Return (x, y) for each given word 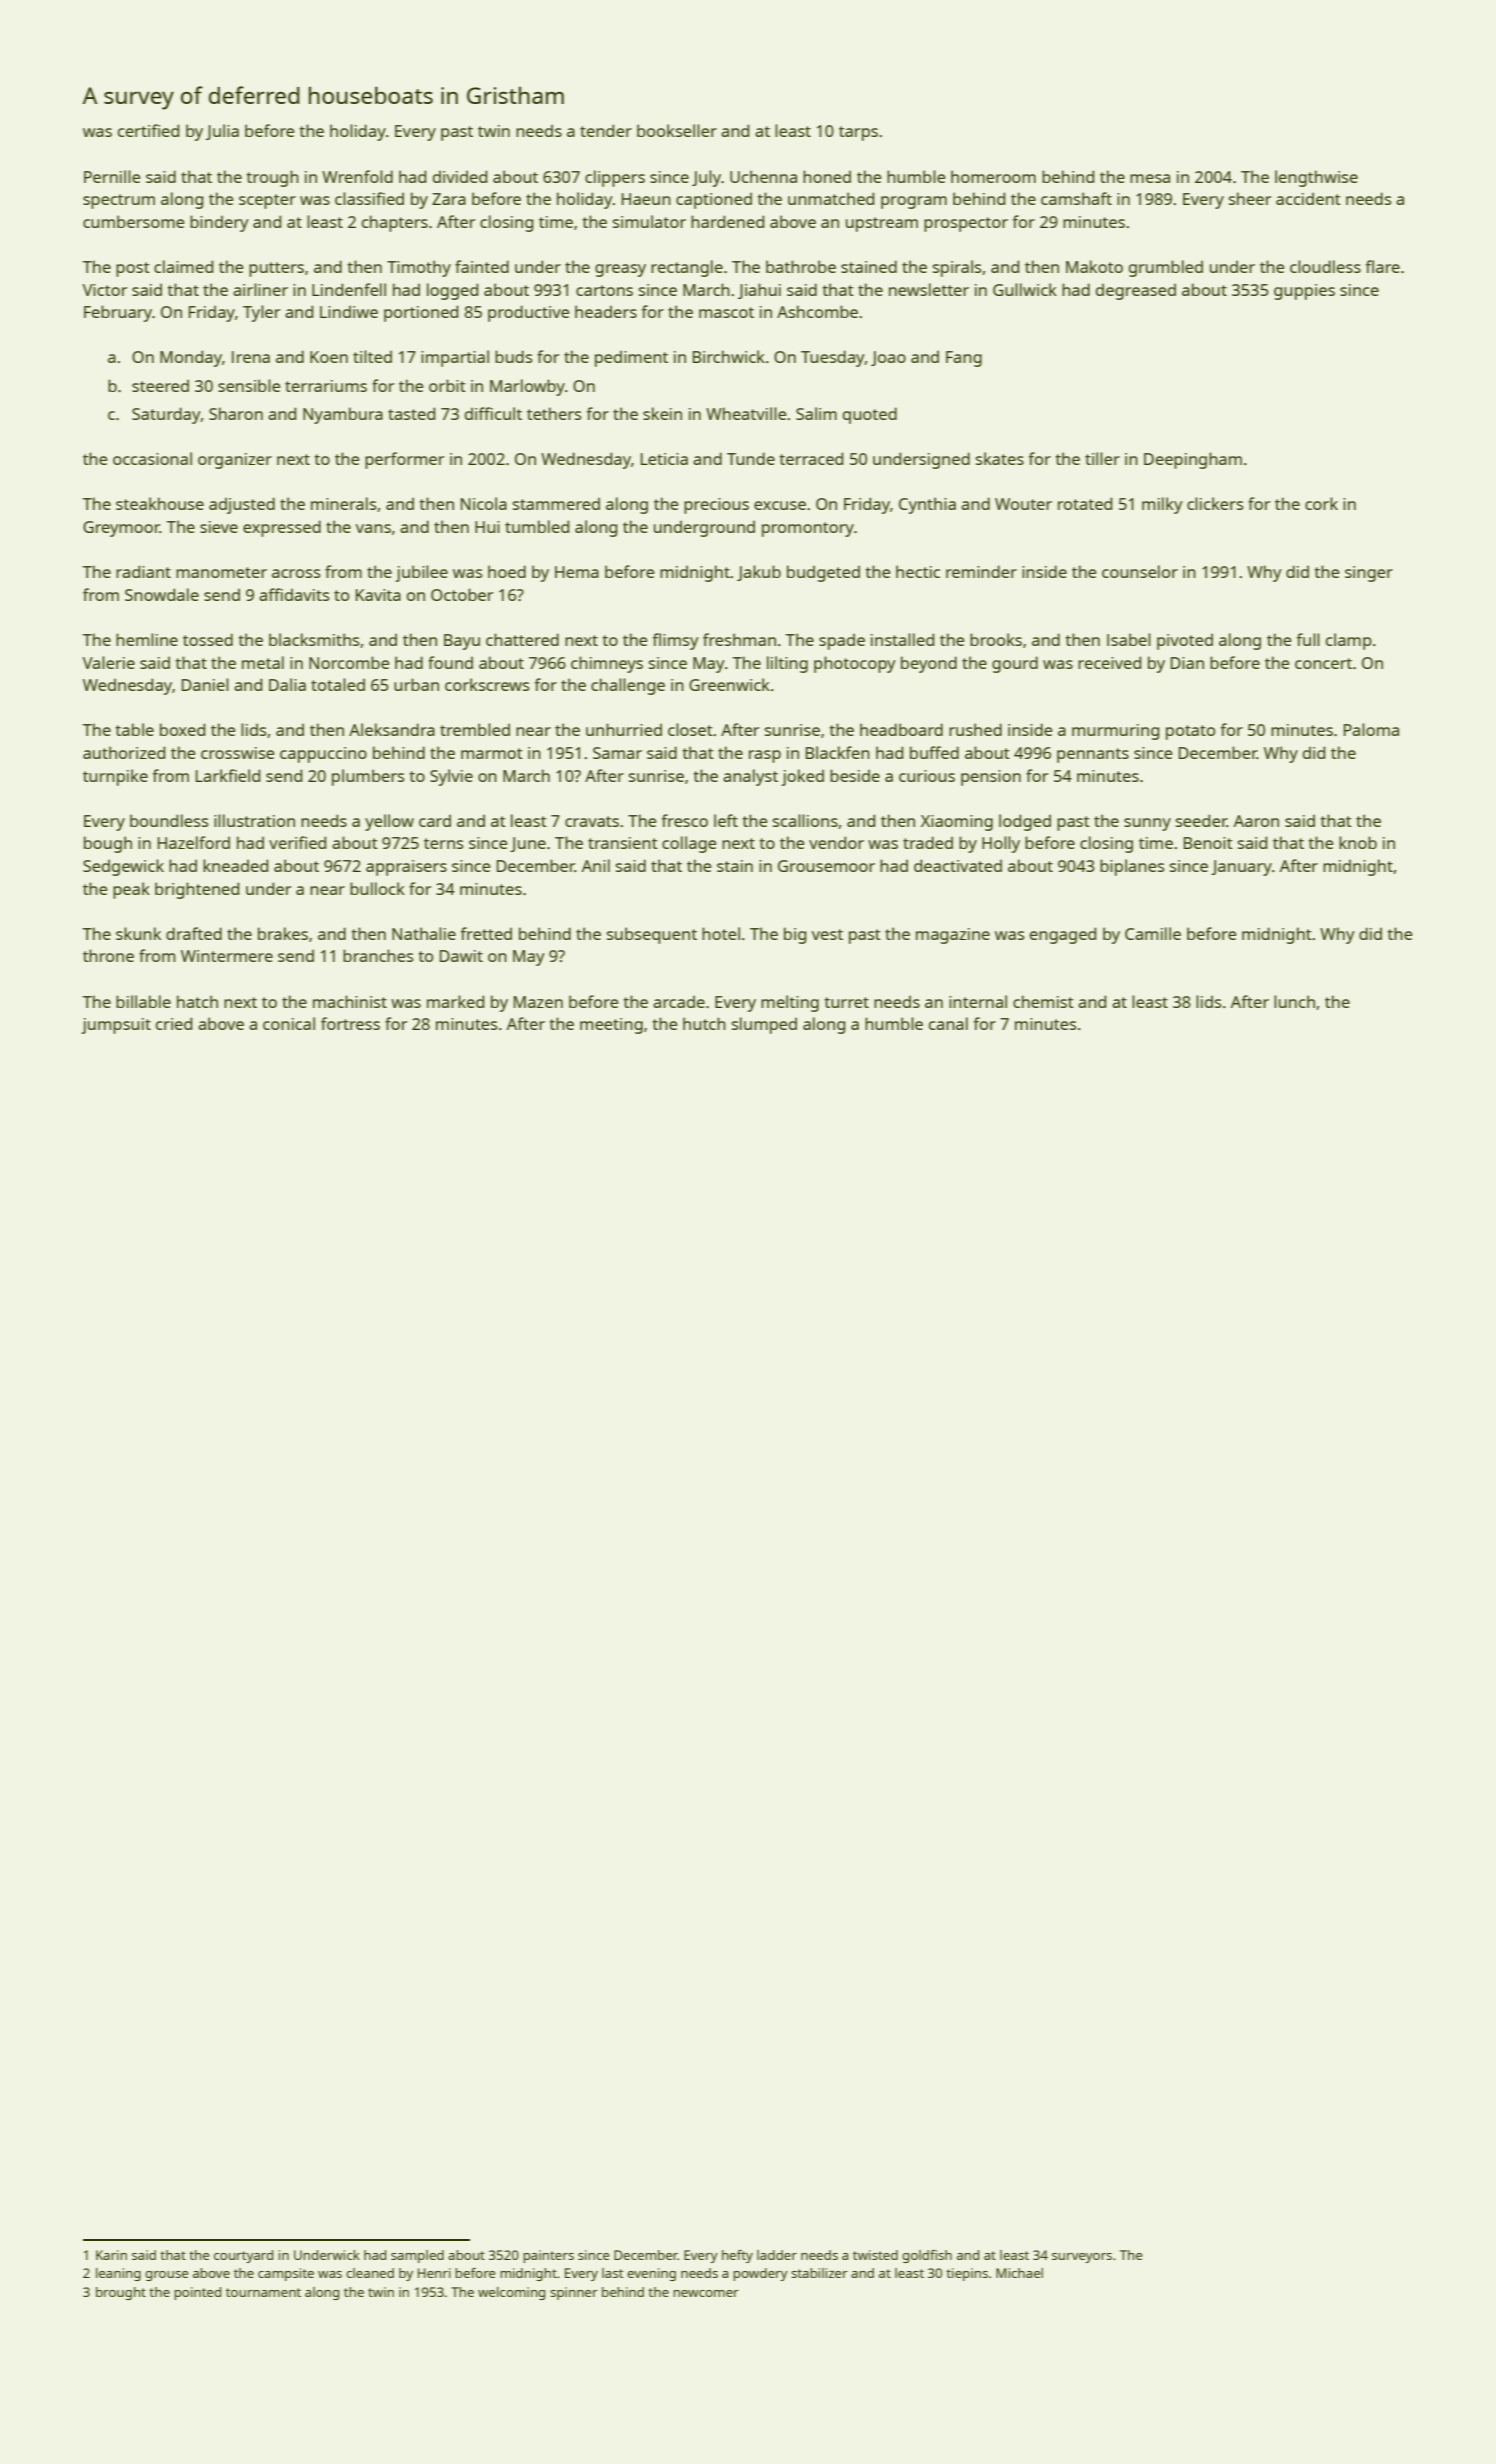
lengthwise (1316, 178)
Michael (1019, 2273)
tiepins (967, 2274)
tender (606, 130)
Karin (111, 2255)
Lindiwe (349, 312)
